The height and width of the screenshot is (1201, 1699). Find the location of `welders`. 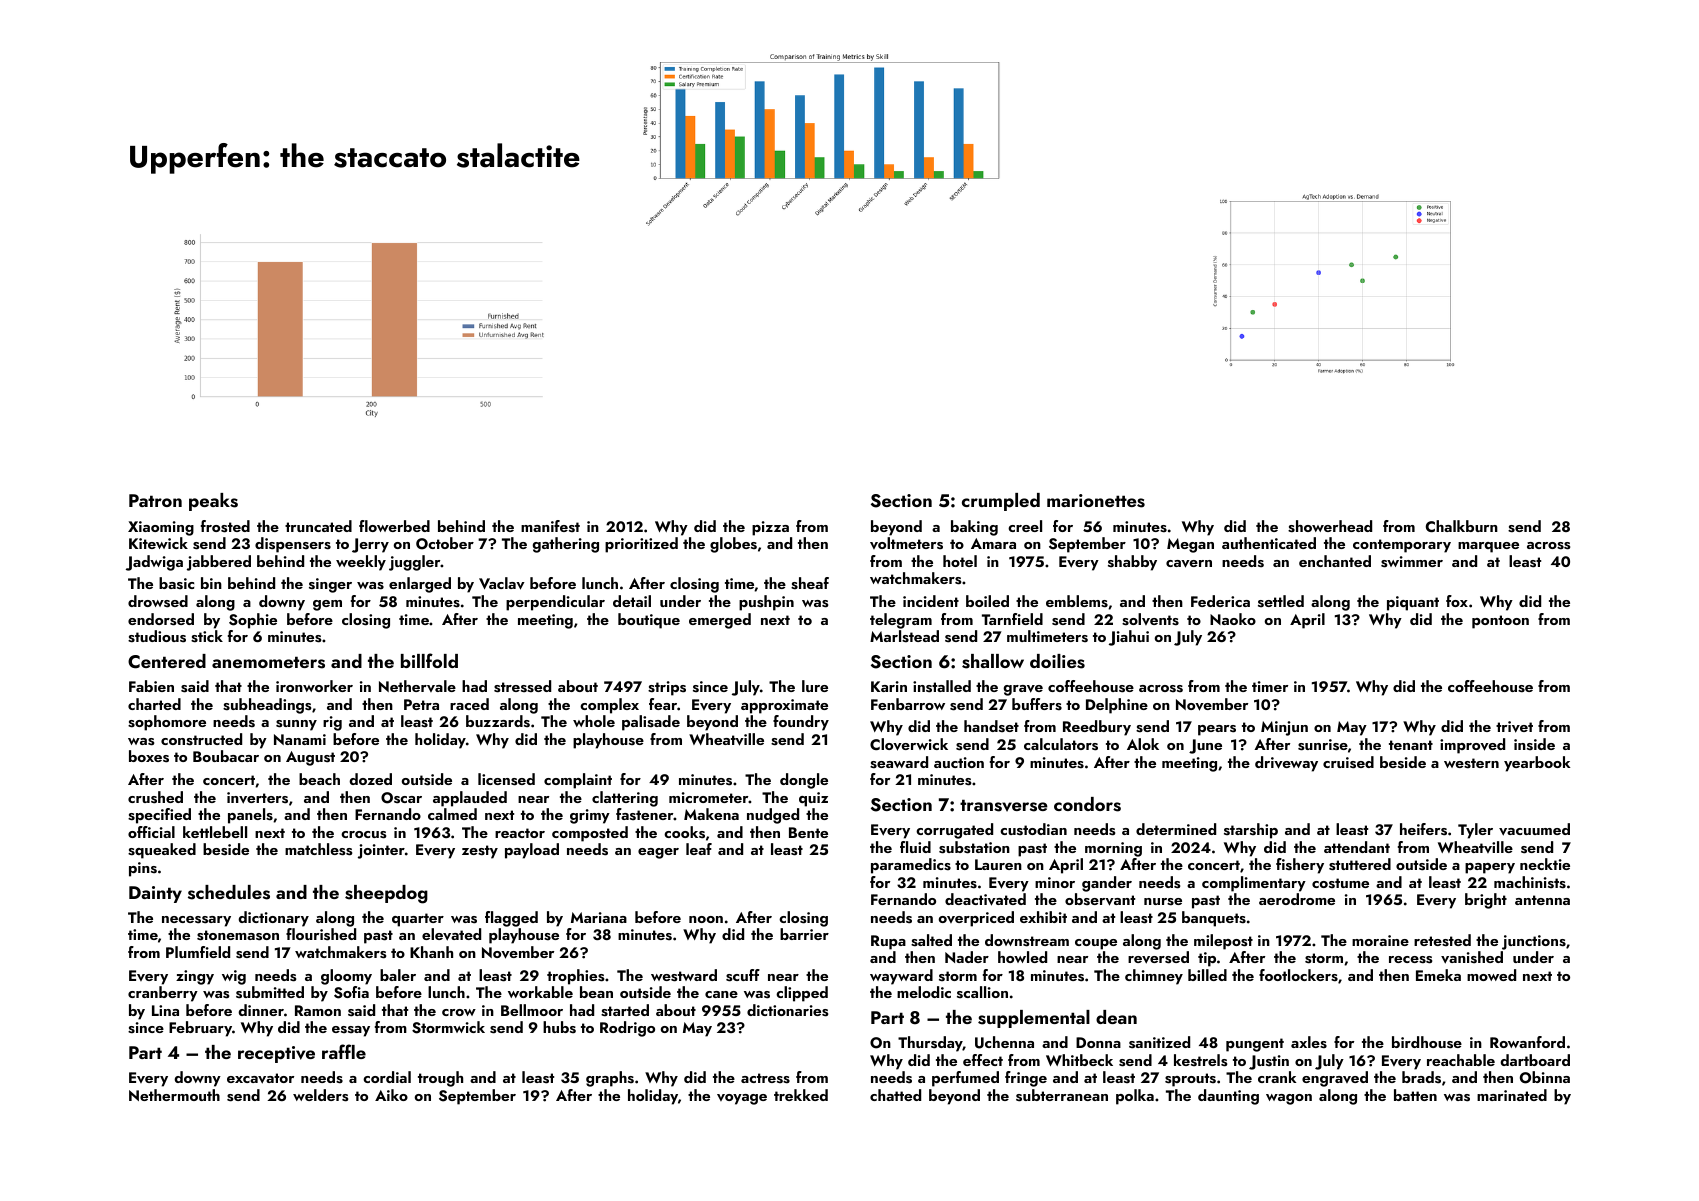

welders is located at coordinates (320, 1095).
